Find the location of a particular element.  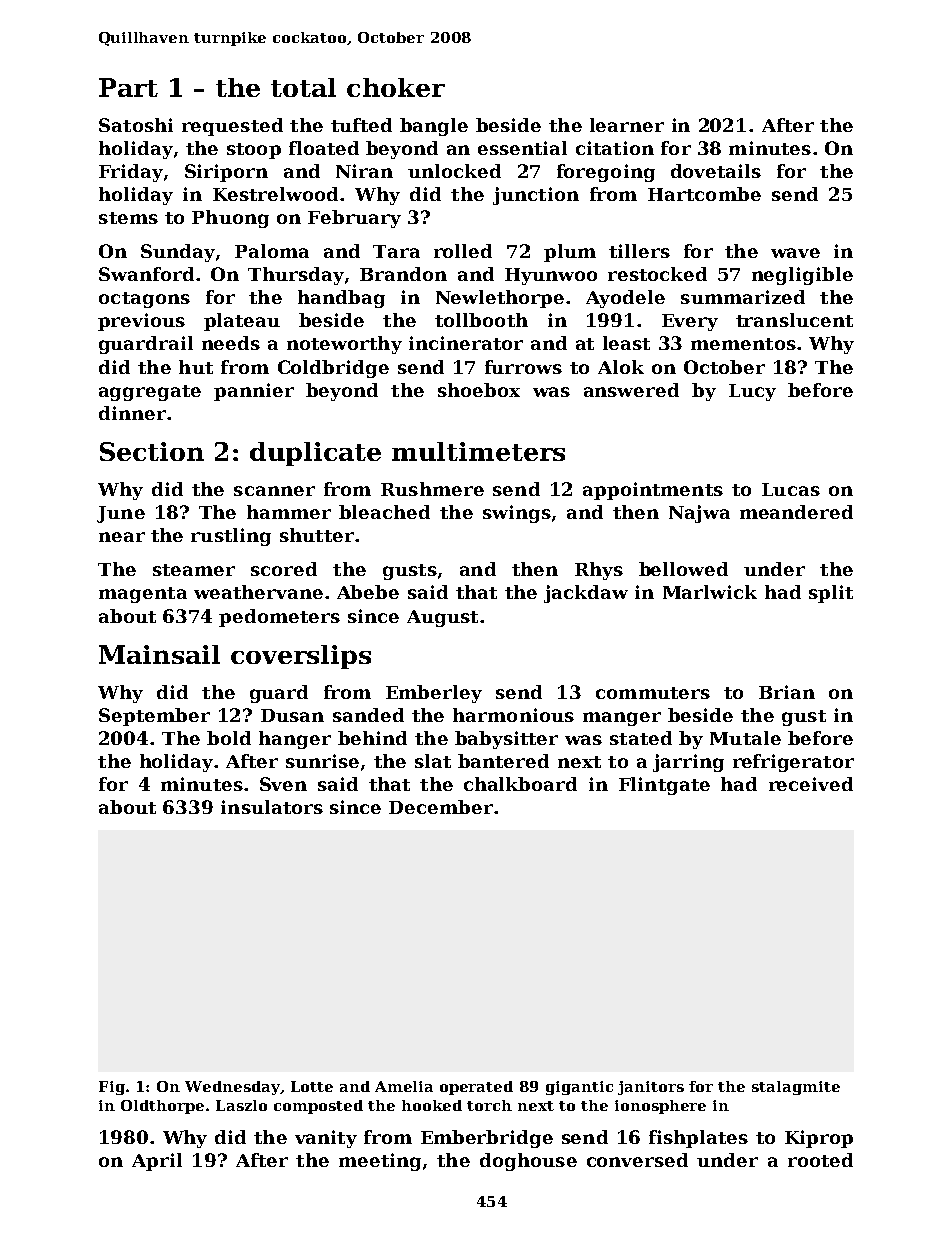

near is located at coordinates (122, 537).
